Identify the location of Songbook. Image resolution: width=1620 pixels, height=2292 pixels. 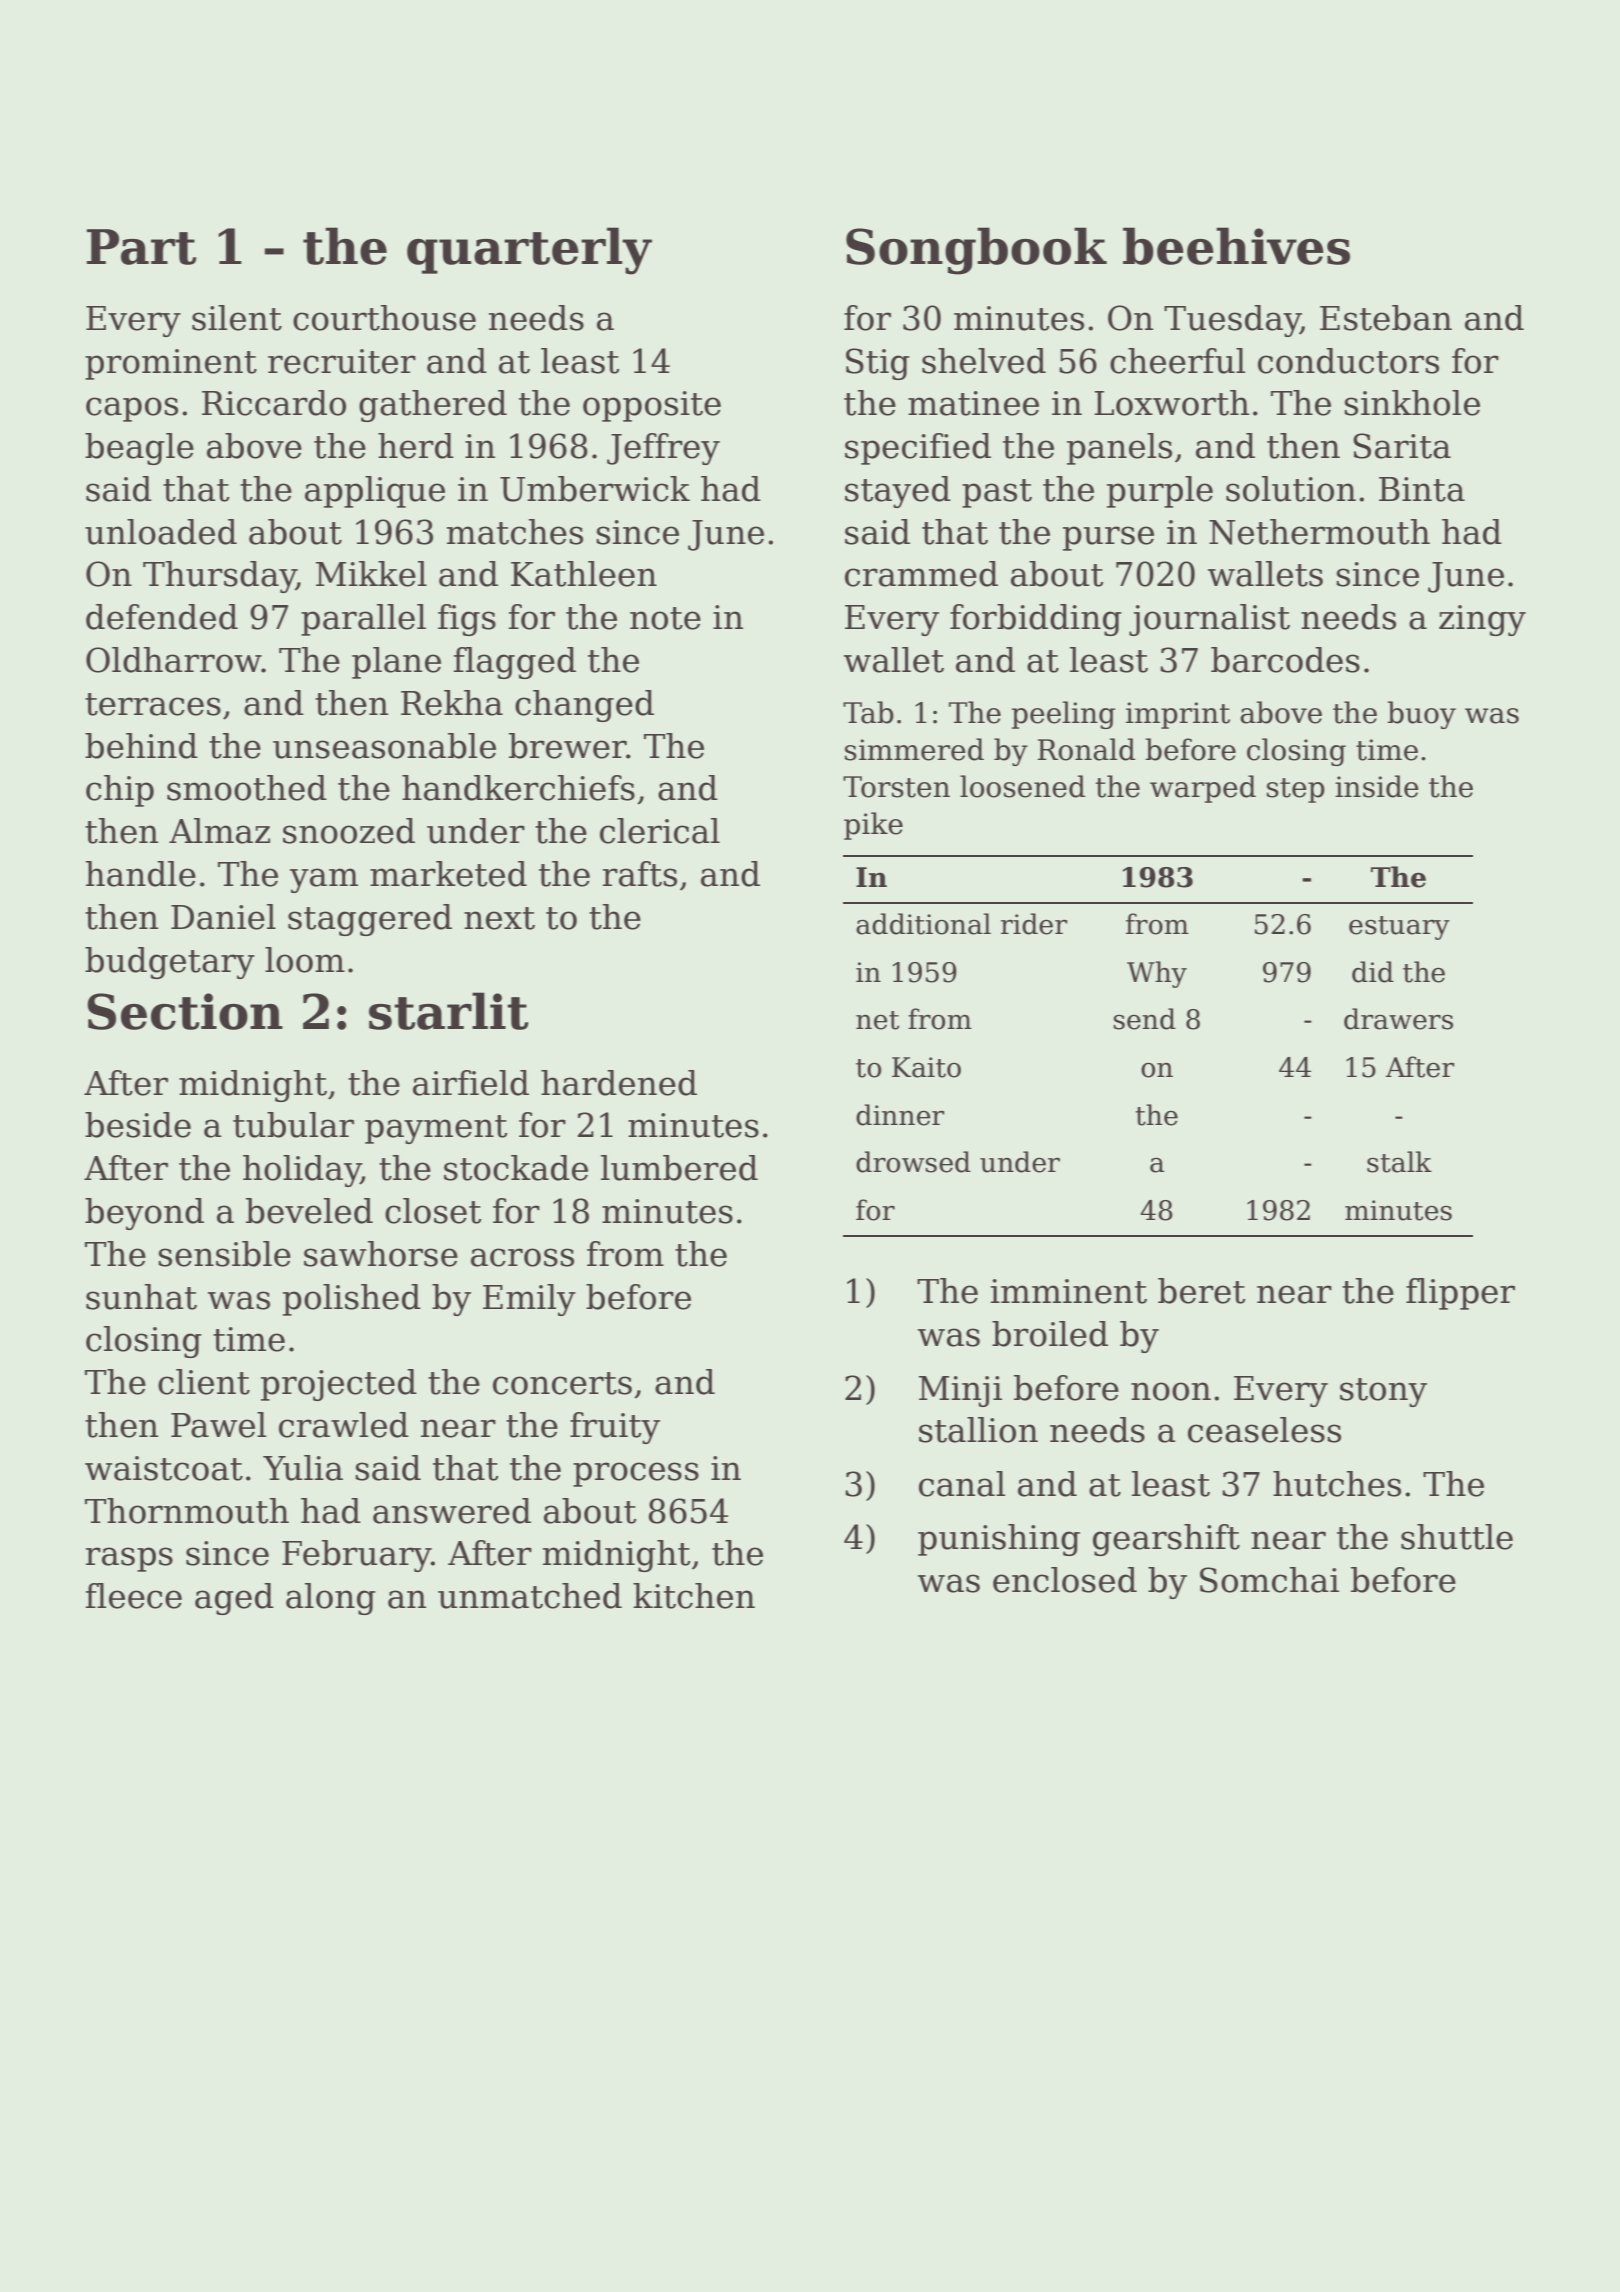
(976, 251).
